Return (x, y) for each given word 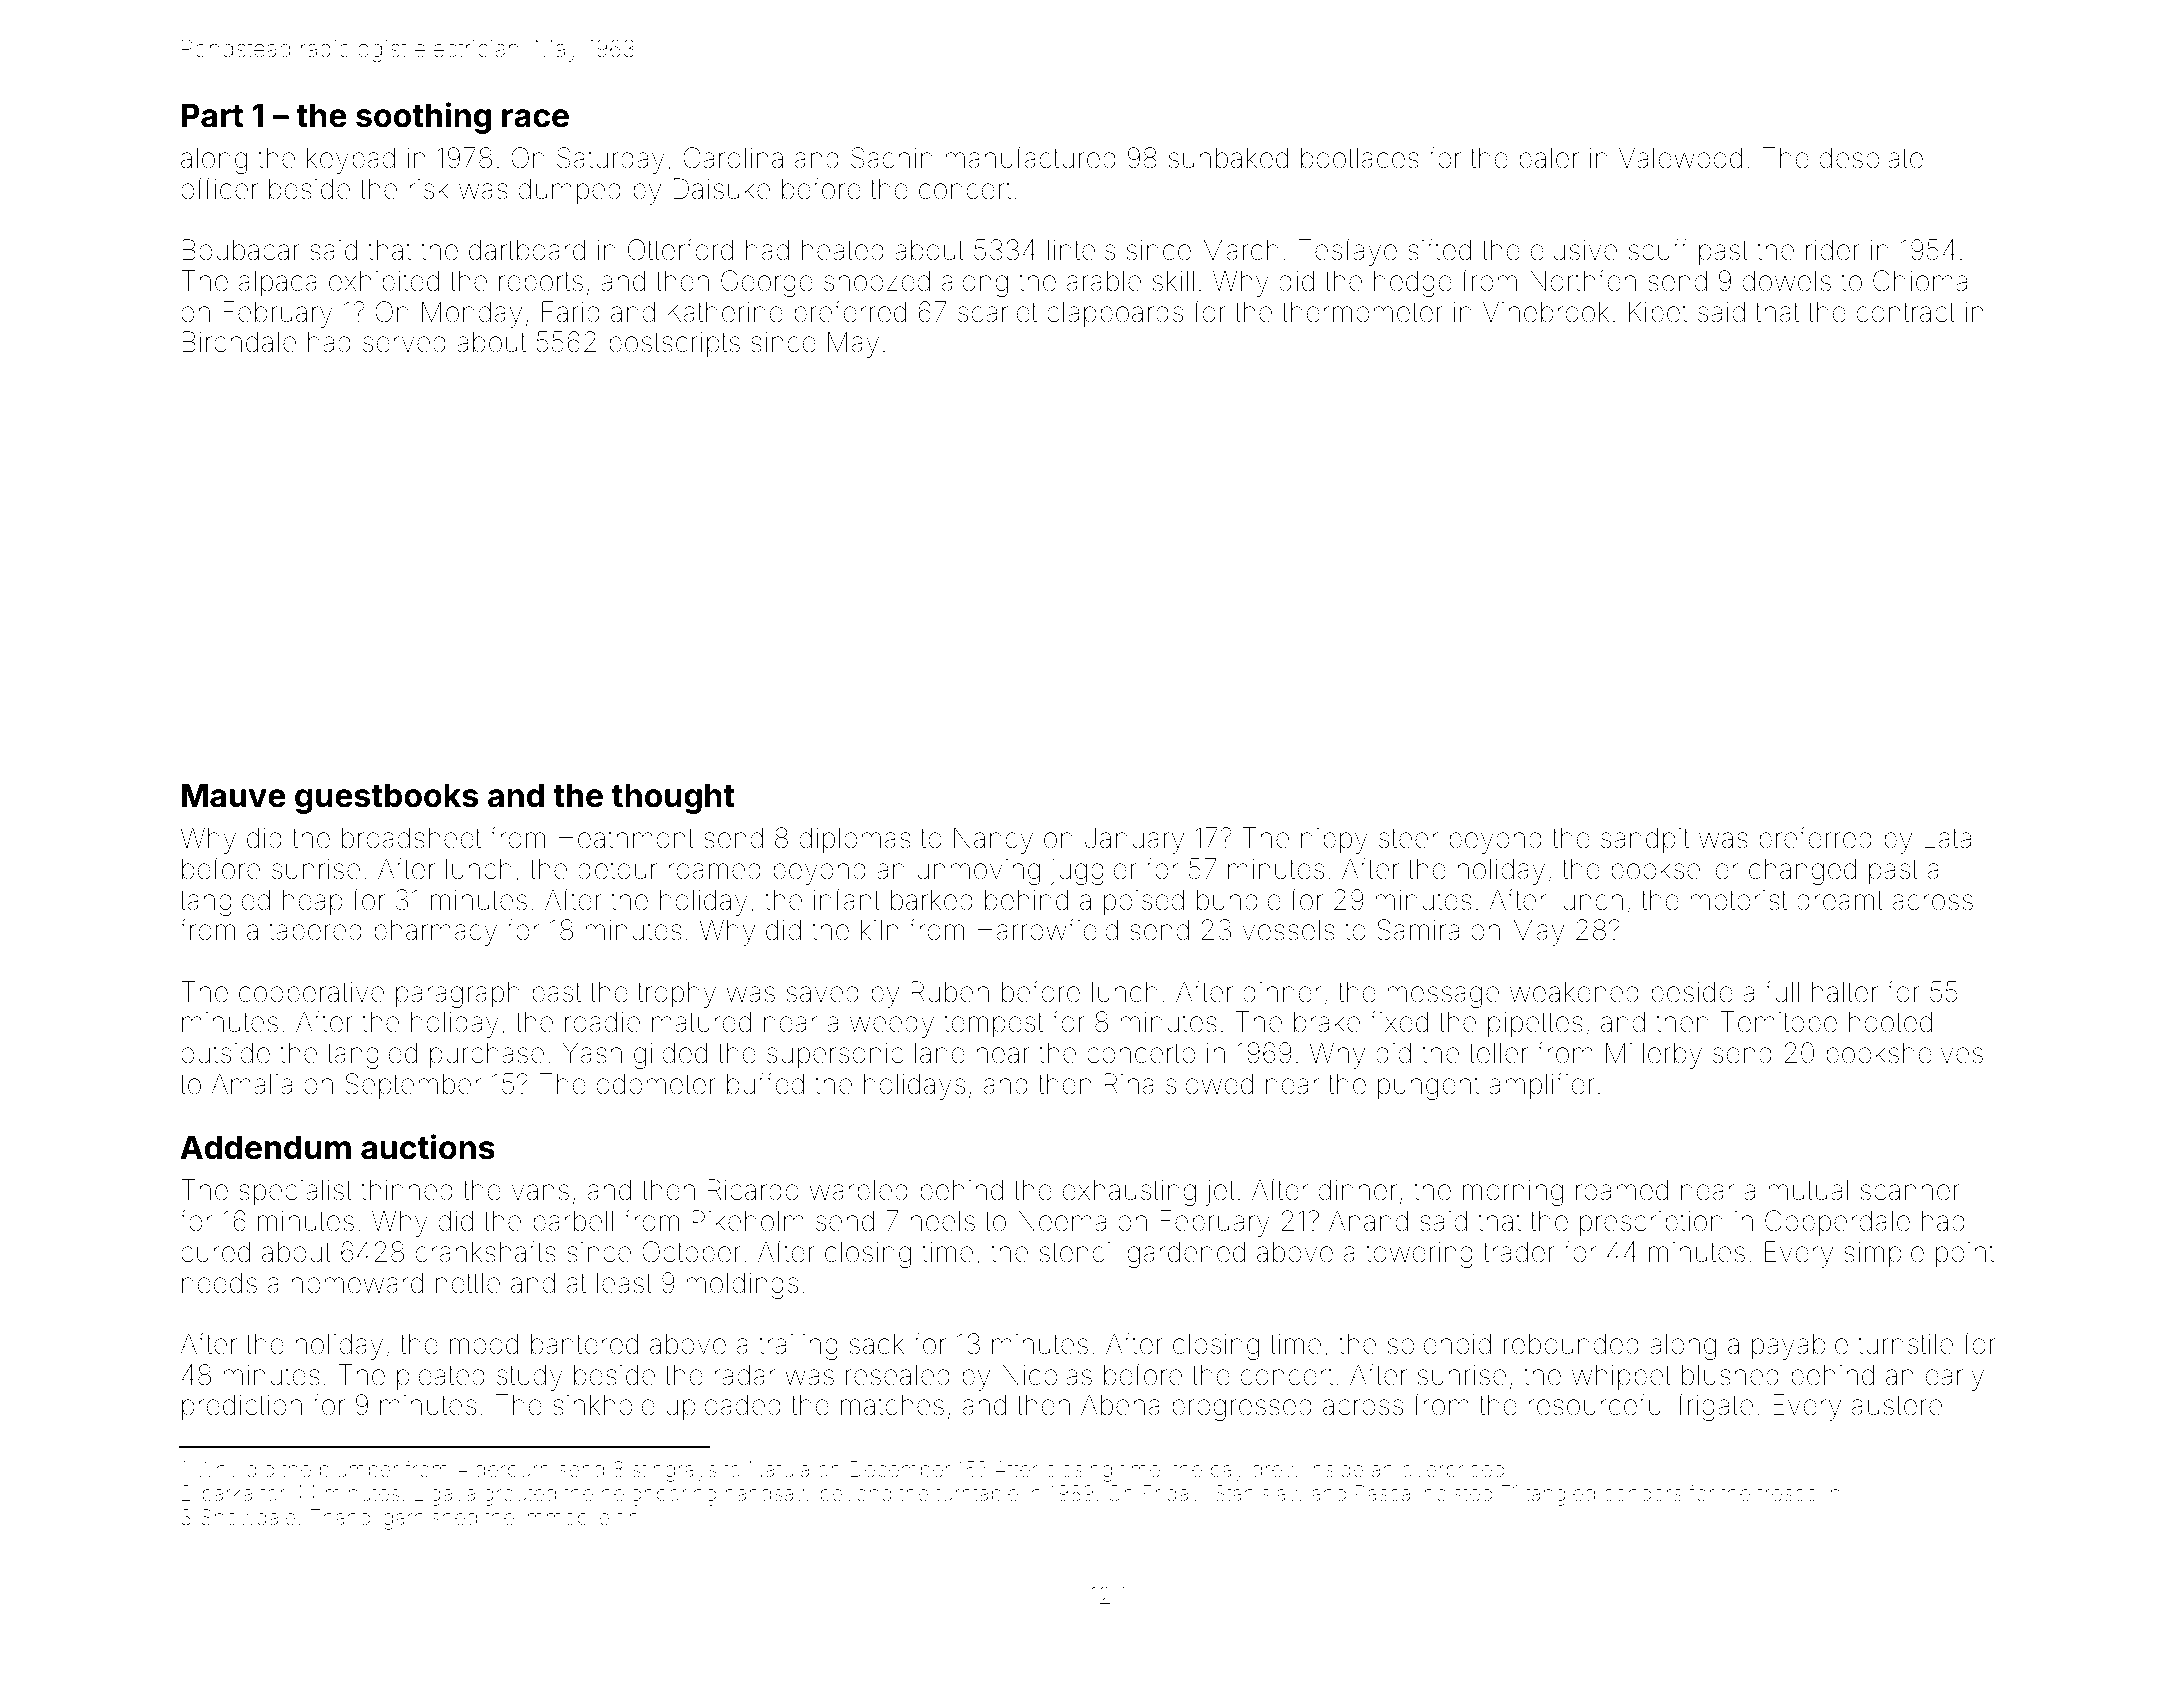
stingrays (674, 1471)
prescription (1651, 1224)
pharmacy (435, 932)
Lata (1948, 838)
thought (673, 798)
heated (843, 250)
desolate (1871, 158)
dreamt (1840, 900)
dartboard (527, 250)
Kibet (1658, 312)
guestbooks (386, 798)
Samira (1418, 930)
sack (877, 1344)
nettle (468, 1283)
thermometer (1362, 312)
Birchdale (239, 342)
